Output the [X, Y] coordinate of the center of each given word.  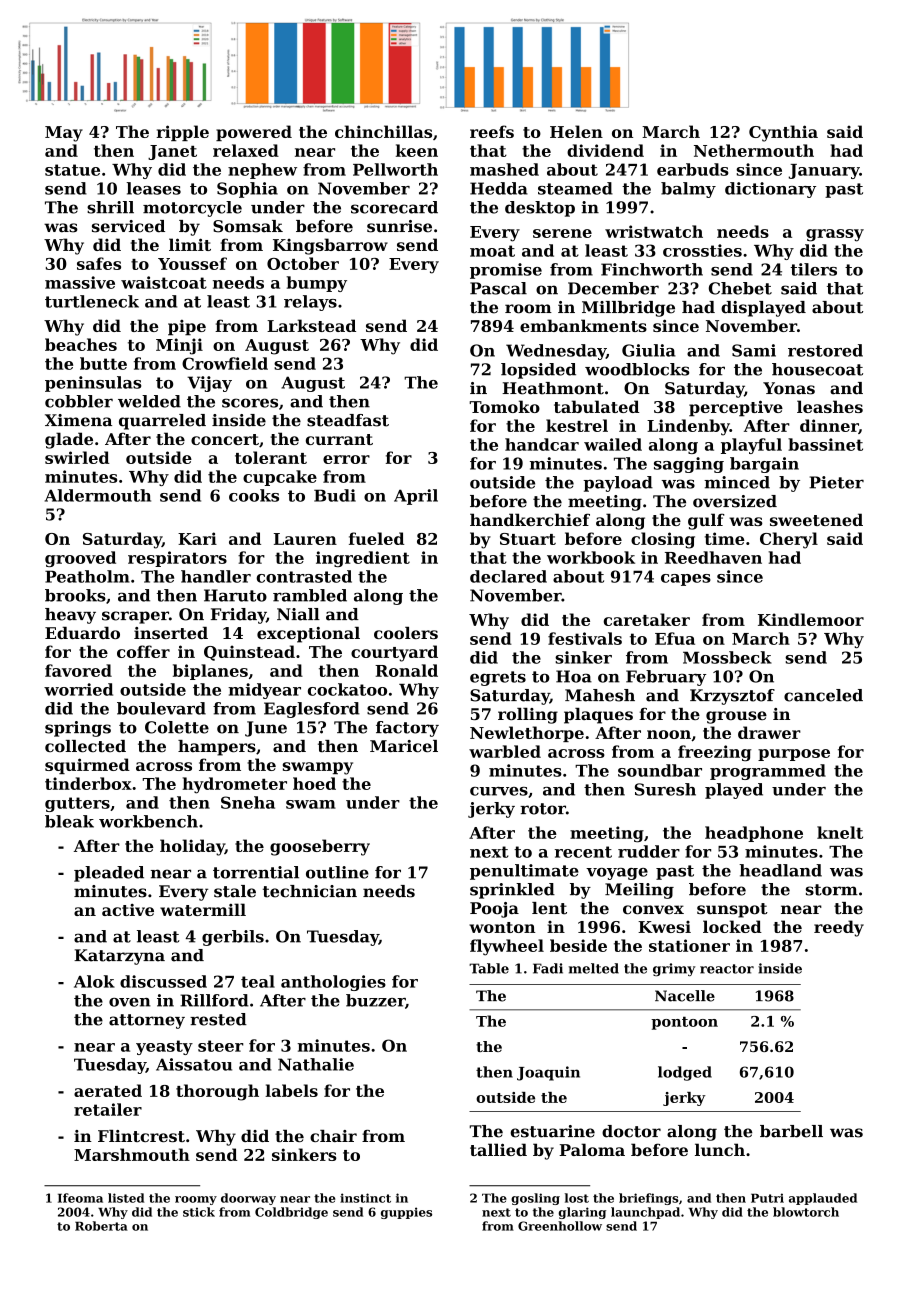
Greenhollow [560, 1226]
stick [199, 1212]
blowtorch [806, 1212]
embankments [583, 325]
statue [72, 170]
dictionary [770, 190]
